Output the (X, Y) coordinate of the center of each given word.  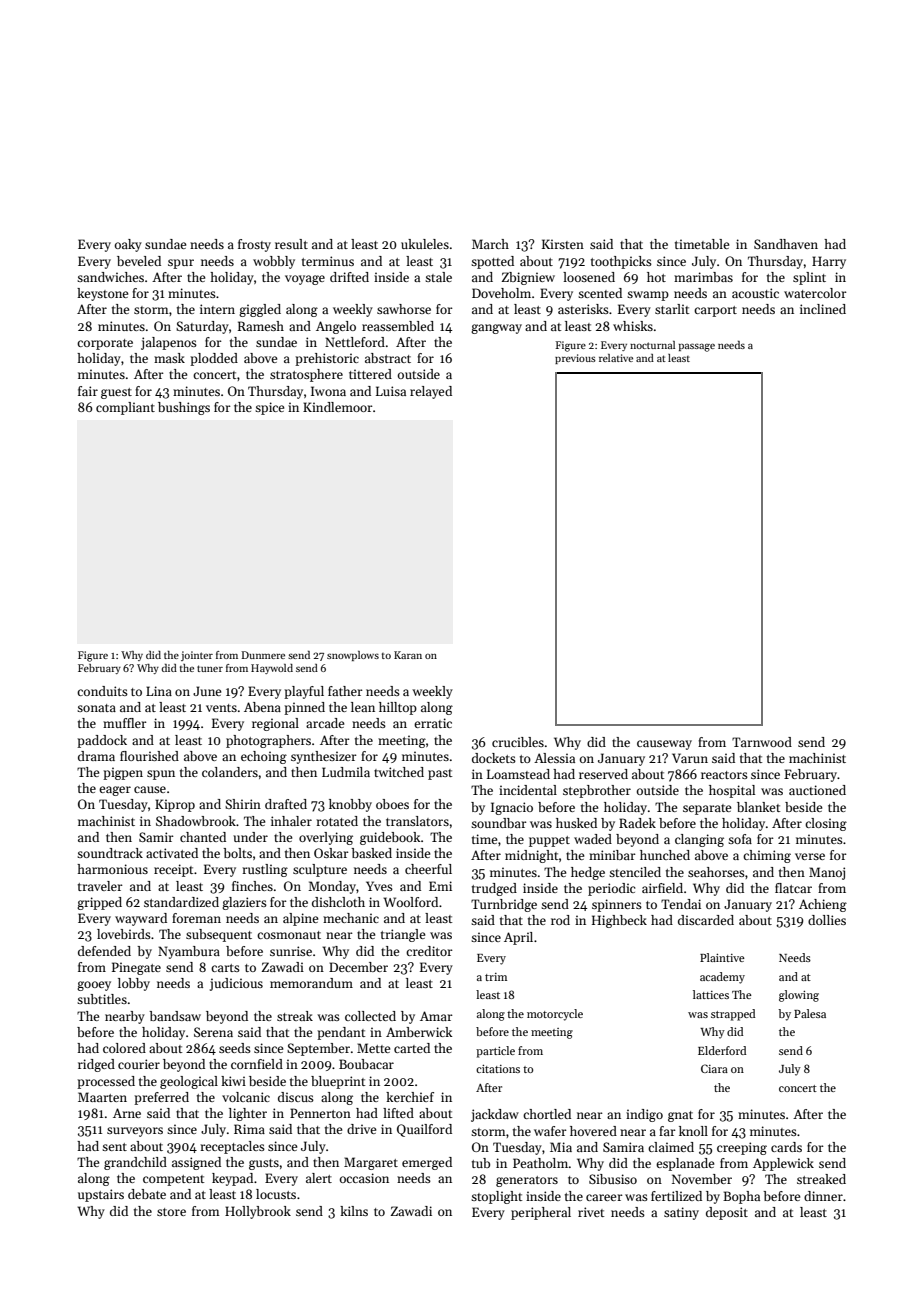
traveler (100, 886)
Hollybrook (258, 1212)
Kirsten (563, 244)
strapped (733, 1015)
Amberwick (419, 1032)
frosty (254, 245)
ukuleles (425, 244)
